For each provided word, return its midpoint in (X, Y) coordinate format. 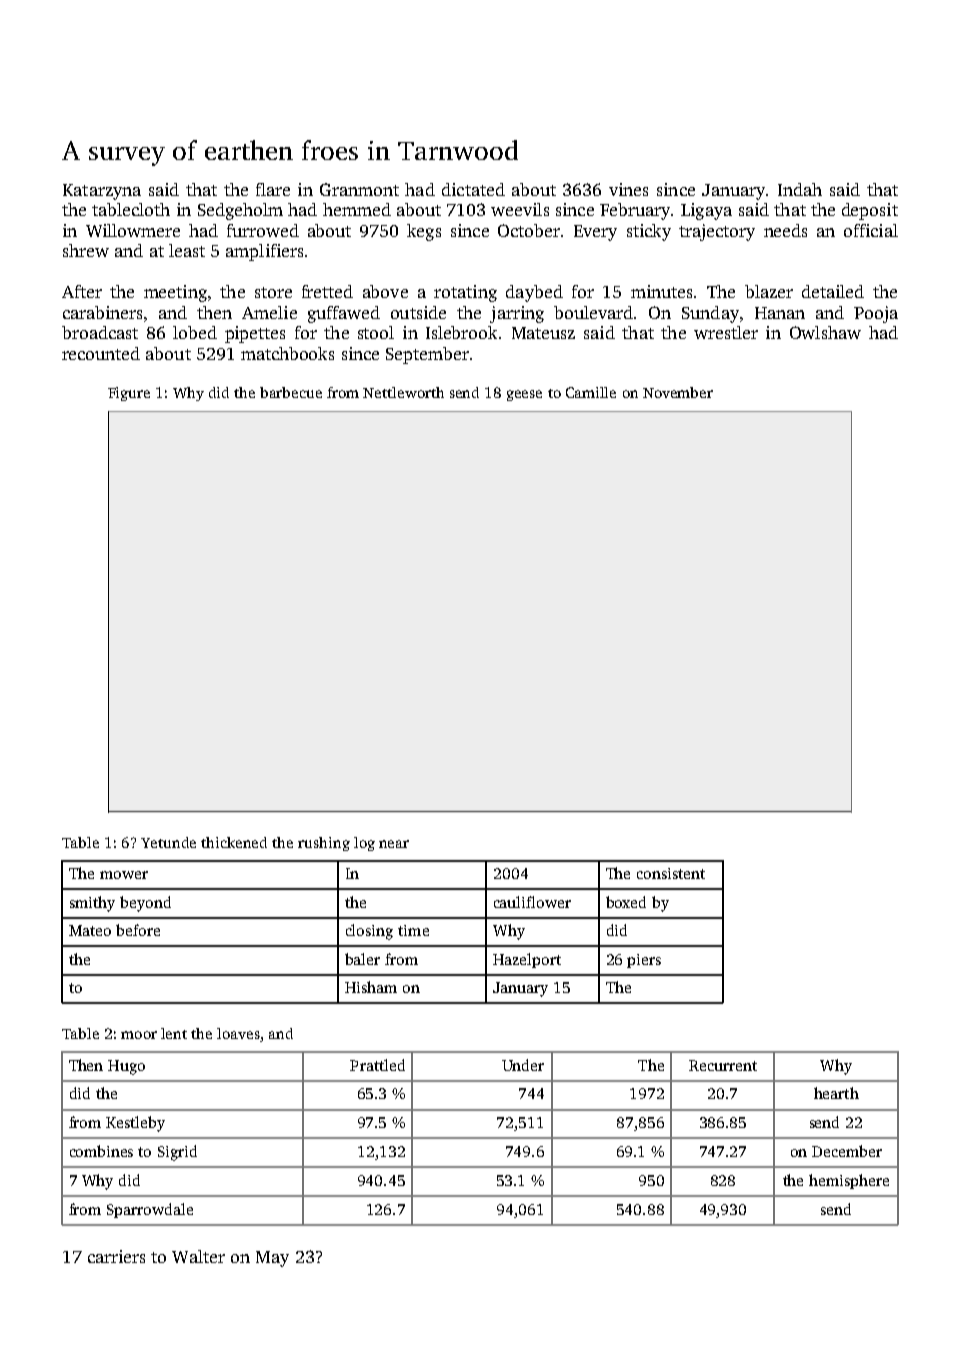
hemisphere (849, 1181)
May (272, 1259)
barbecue (291, 392)
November (678, 392)
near (394, 844)
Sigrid (177, 1153)
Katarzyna (102, 192)
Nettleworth (403, 392)
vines (628, 189)
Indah (800, 189)
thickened (234, 842)
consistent (671, 873)
